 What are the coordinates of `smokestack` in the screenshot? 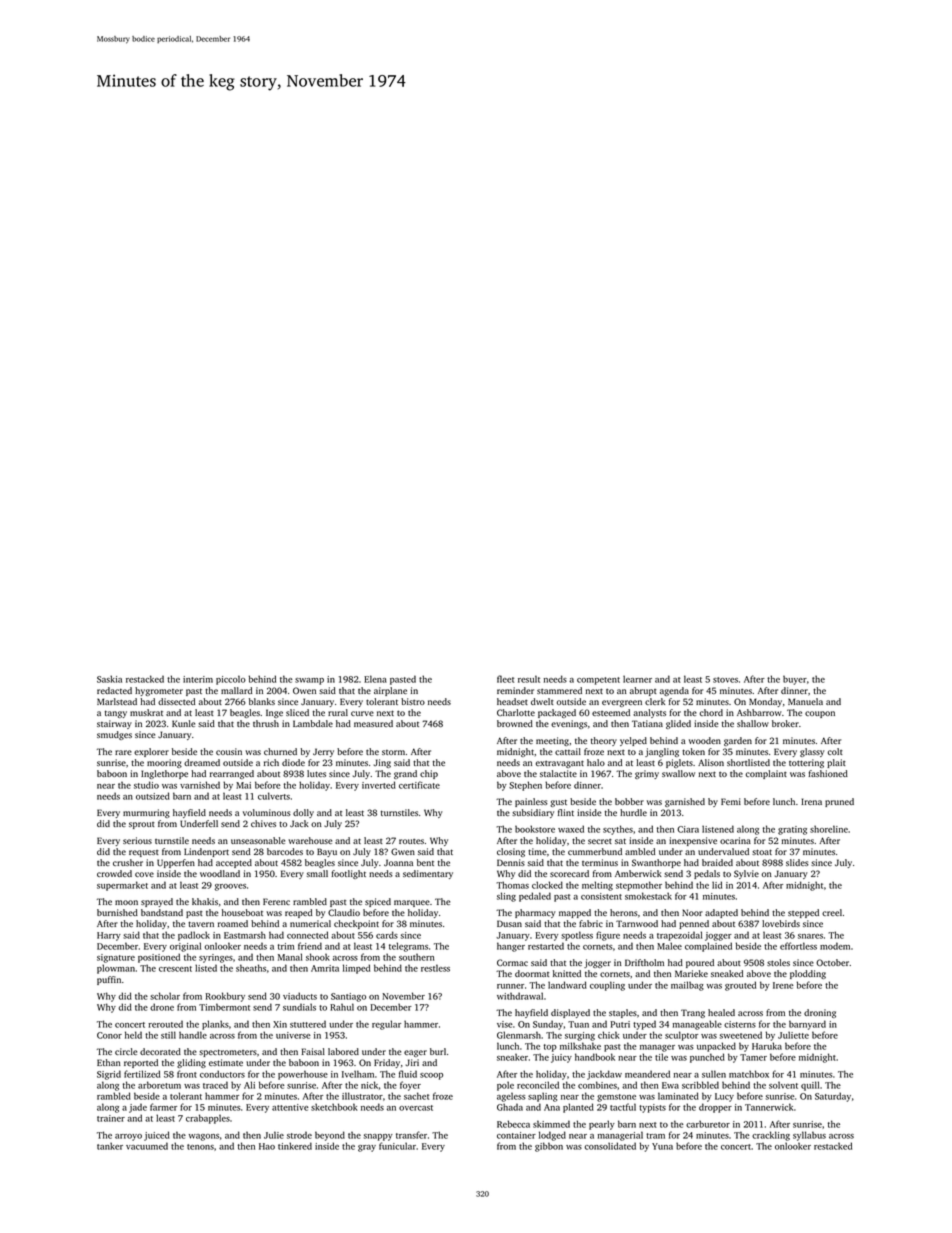 It's located at (648, 896).
